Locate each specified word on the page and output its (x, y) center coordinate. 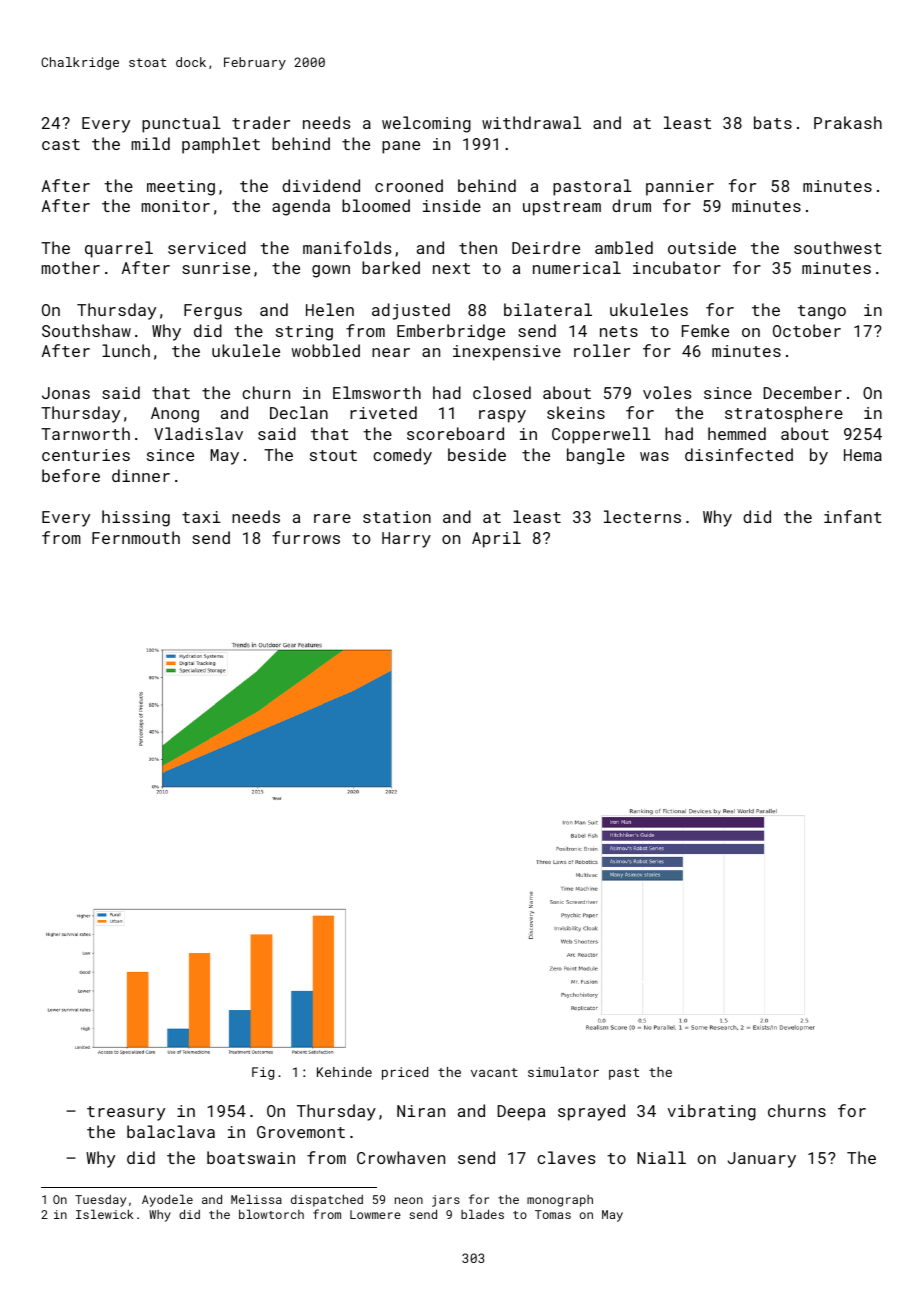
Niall (661, 1157)
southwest (838, 247)
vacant (494, 1072)
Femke (705, 330)
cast (61, 144)
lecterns (642, 516)
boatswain (251, 1157)
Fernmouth (136, 537)
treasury (126, 1113)
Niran (421, 1111)
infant (853, 516)
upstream (562, 208)
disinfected (739, 454)
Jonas (66, 393)
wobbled (326, 350)
